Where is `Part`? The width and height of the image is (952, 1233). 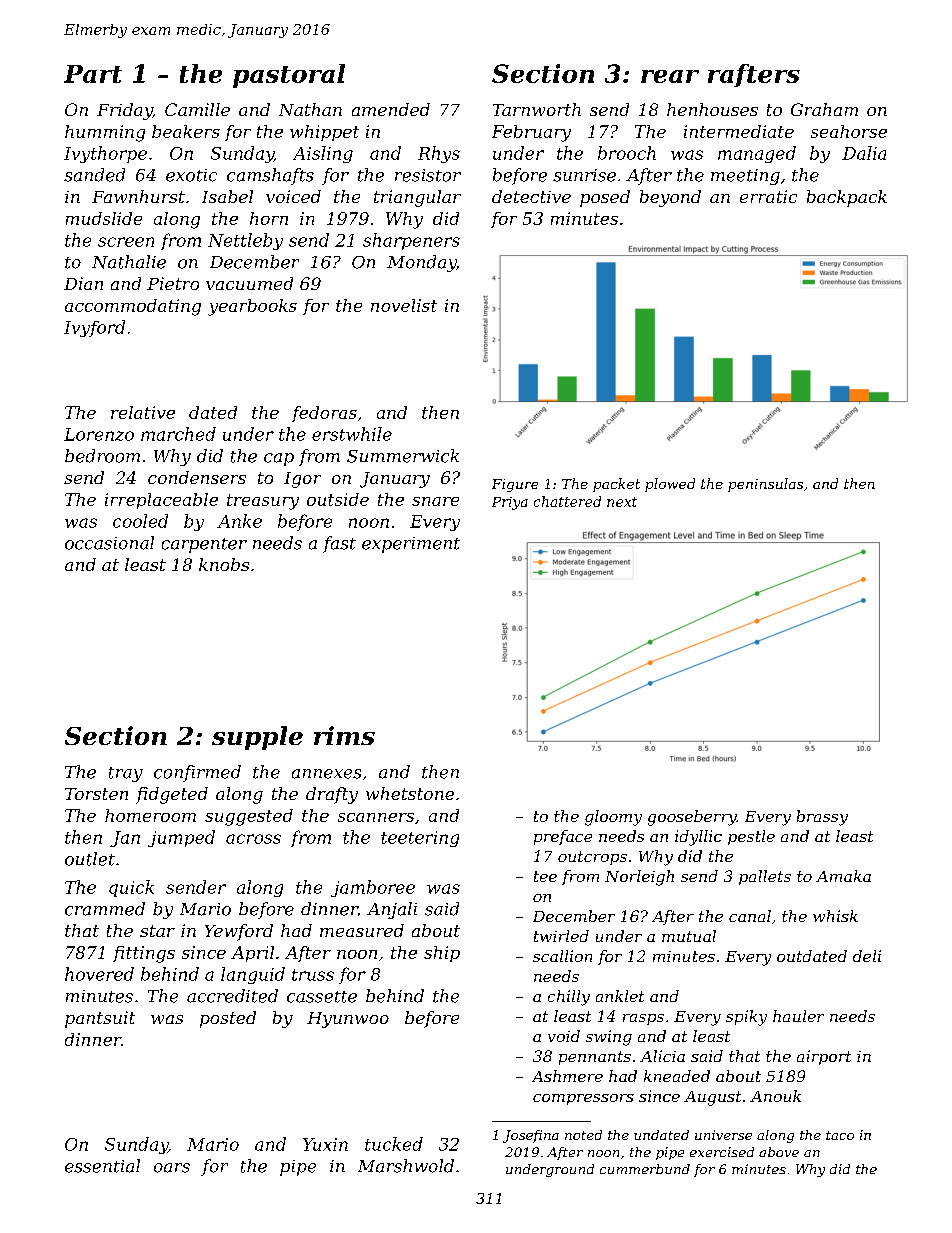 Part is located at coordinates (93, 74).
